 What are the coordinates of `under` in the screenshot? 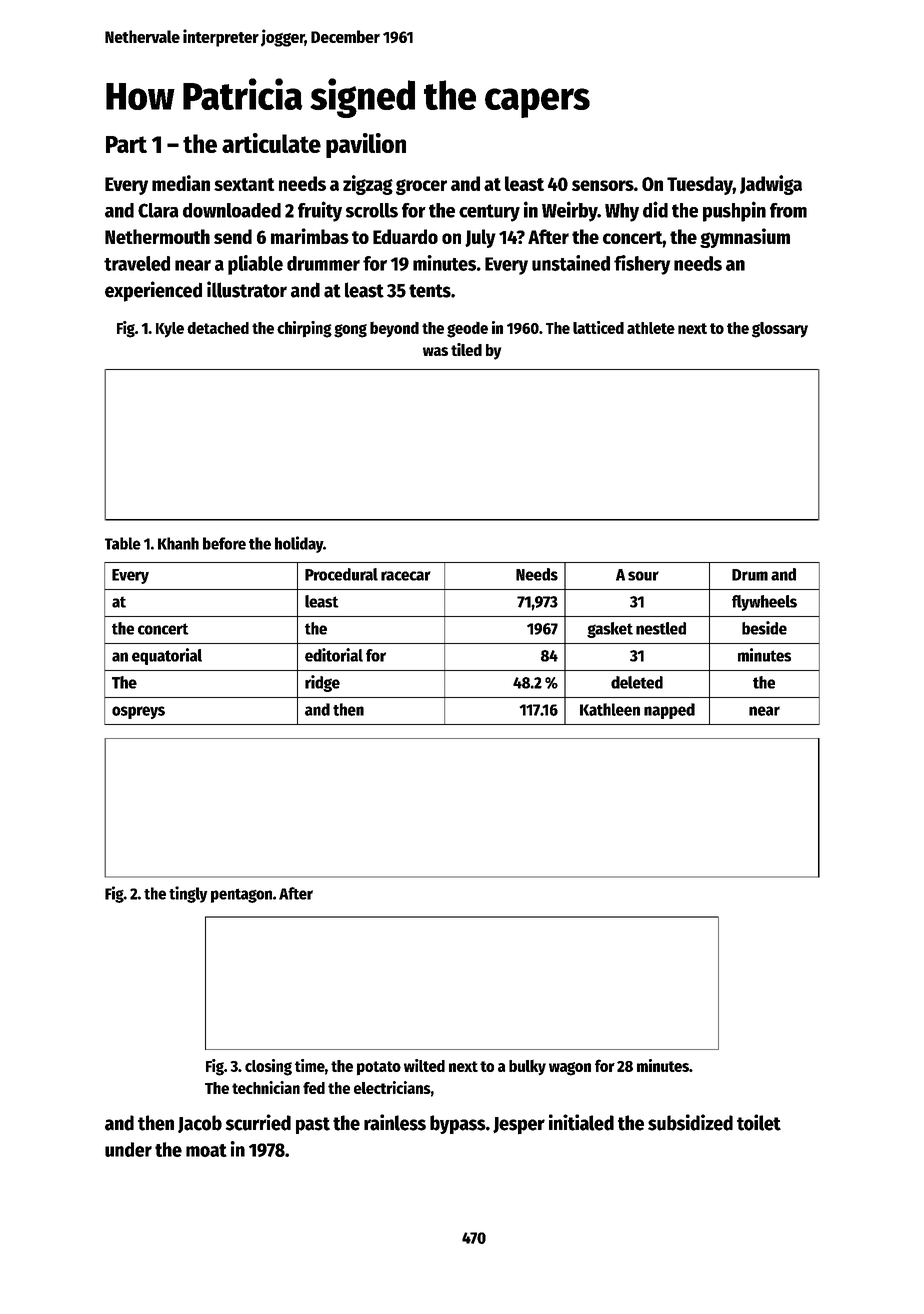 It's located at (128, 1149).
